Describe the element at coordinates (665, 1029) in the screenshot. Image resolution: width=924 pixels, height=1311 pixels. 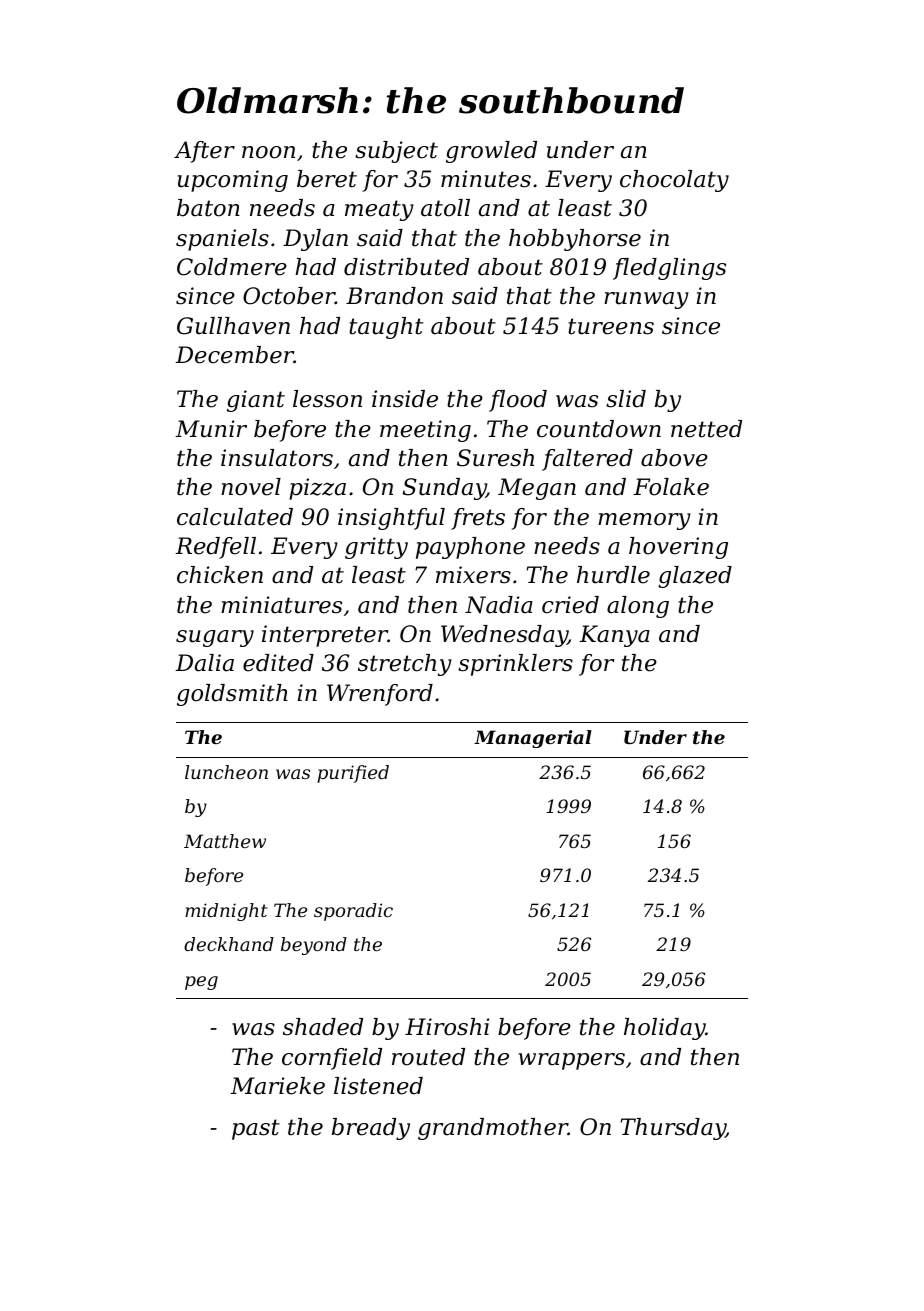
I see `holiday` at that location.
